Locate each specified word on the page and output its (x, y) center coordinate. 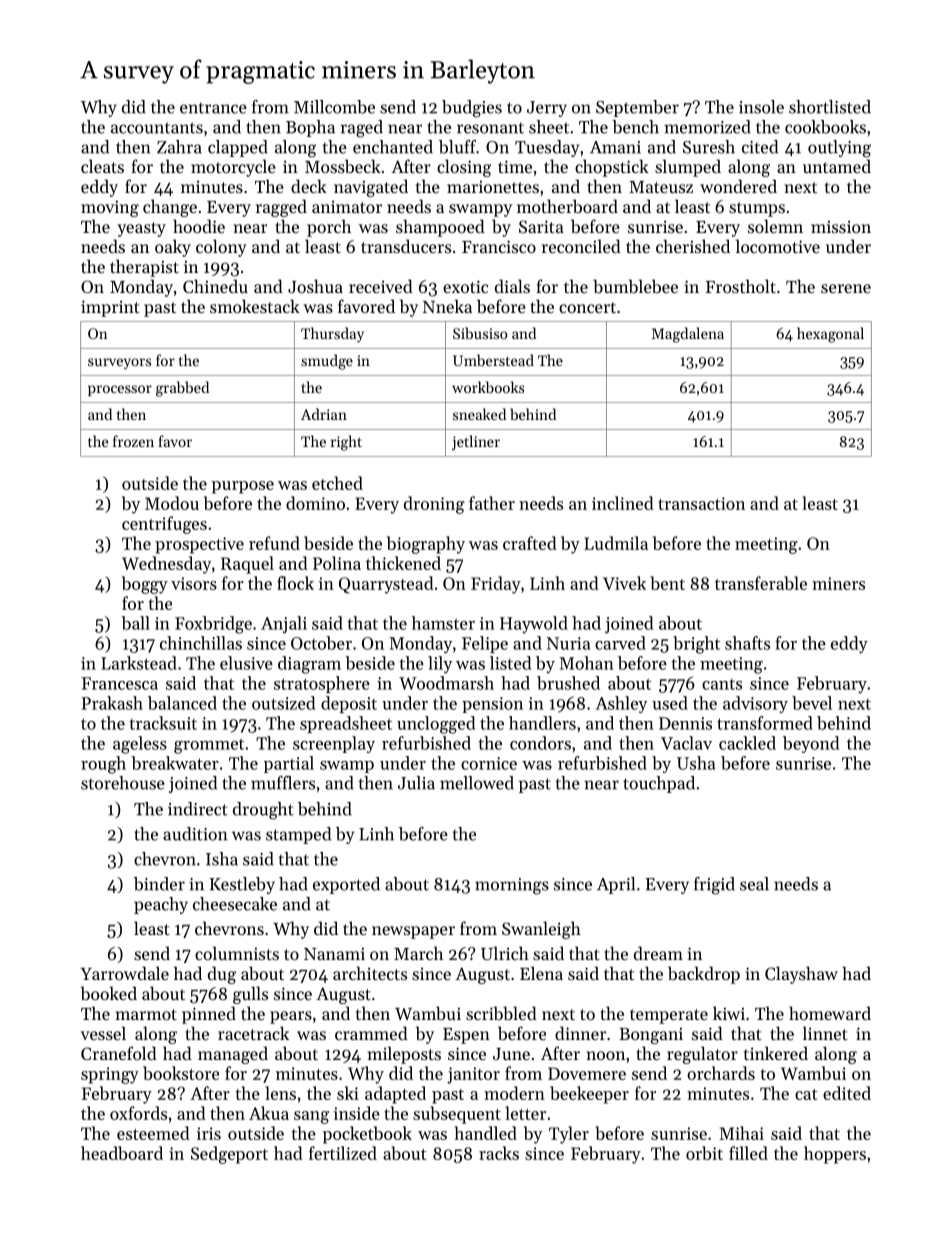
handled (485, 1133)
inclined (623, 503)
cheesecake (235, 904)
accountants (157, 128)
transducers (406, 246)
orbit (704, 1153)
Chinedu (215, 286)
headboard (122, 1153)
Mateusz (661, 187)
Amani (615, 147)
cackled (747, 743)
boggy (145, 585)
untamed (837, 166)
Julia (416, 783)
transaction (701, 503)
